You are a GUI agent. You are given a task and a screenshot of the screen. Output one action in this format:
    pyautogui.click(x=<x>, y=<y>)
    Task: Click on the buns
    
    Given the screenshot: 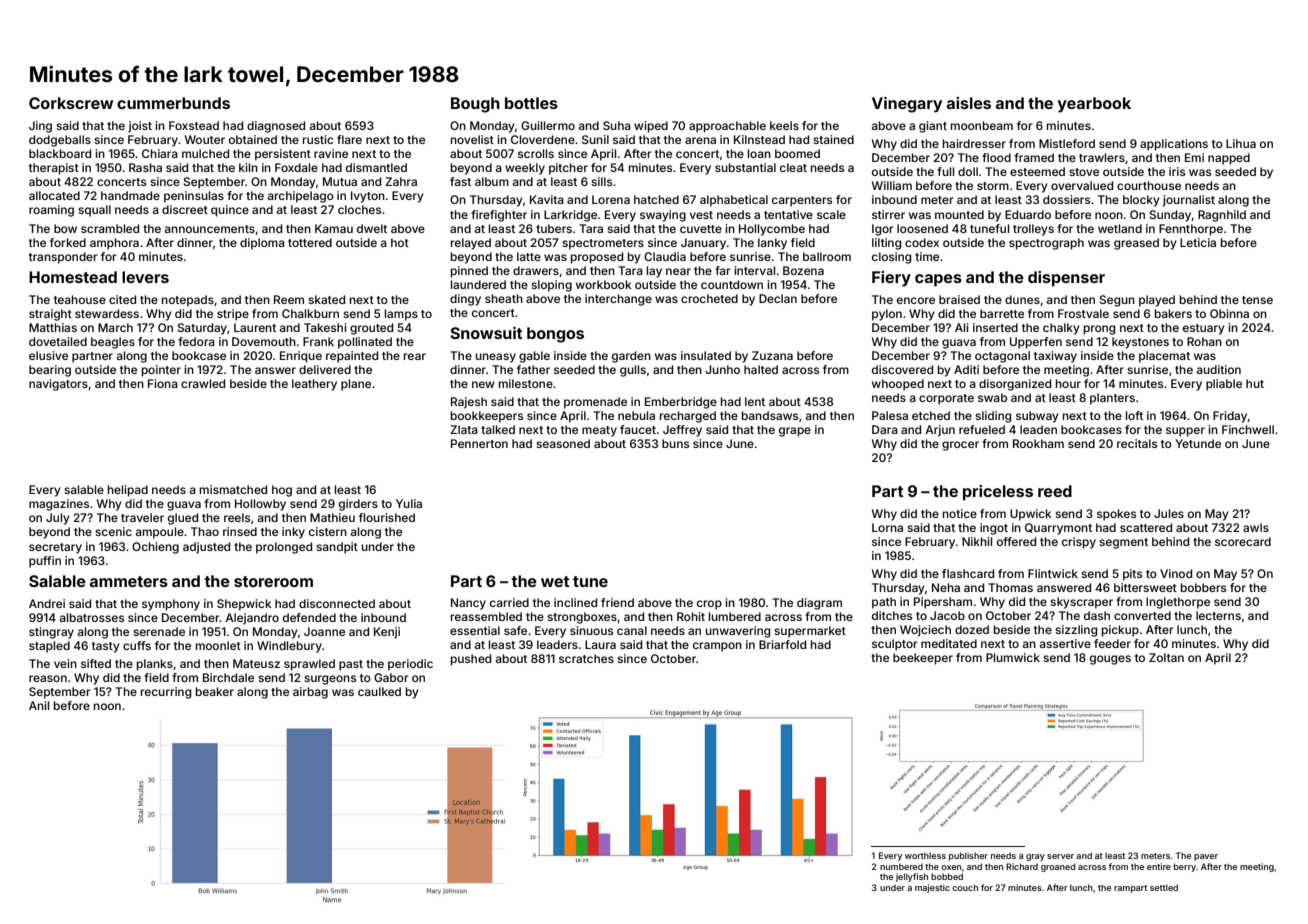 What is the action you would take?
    pyautogui.click(x=675, y=443)
